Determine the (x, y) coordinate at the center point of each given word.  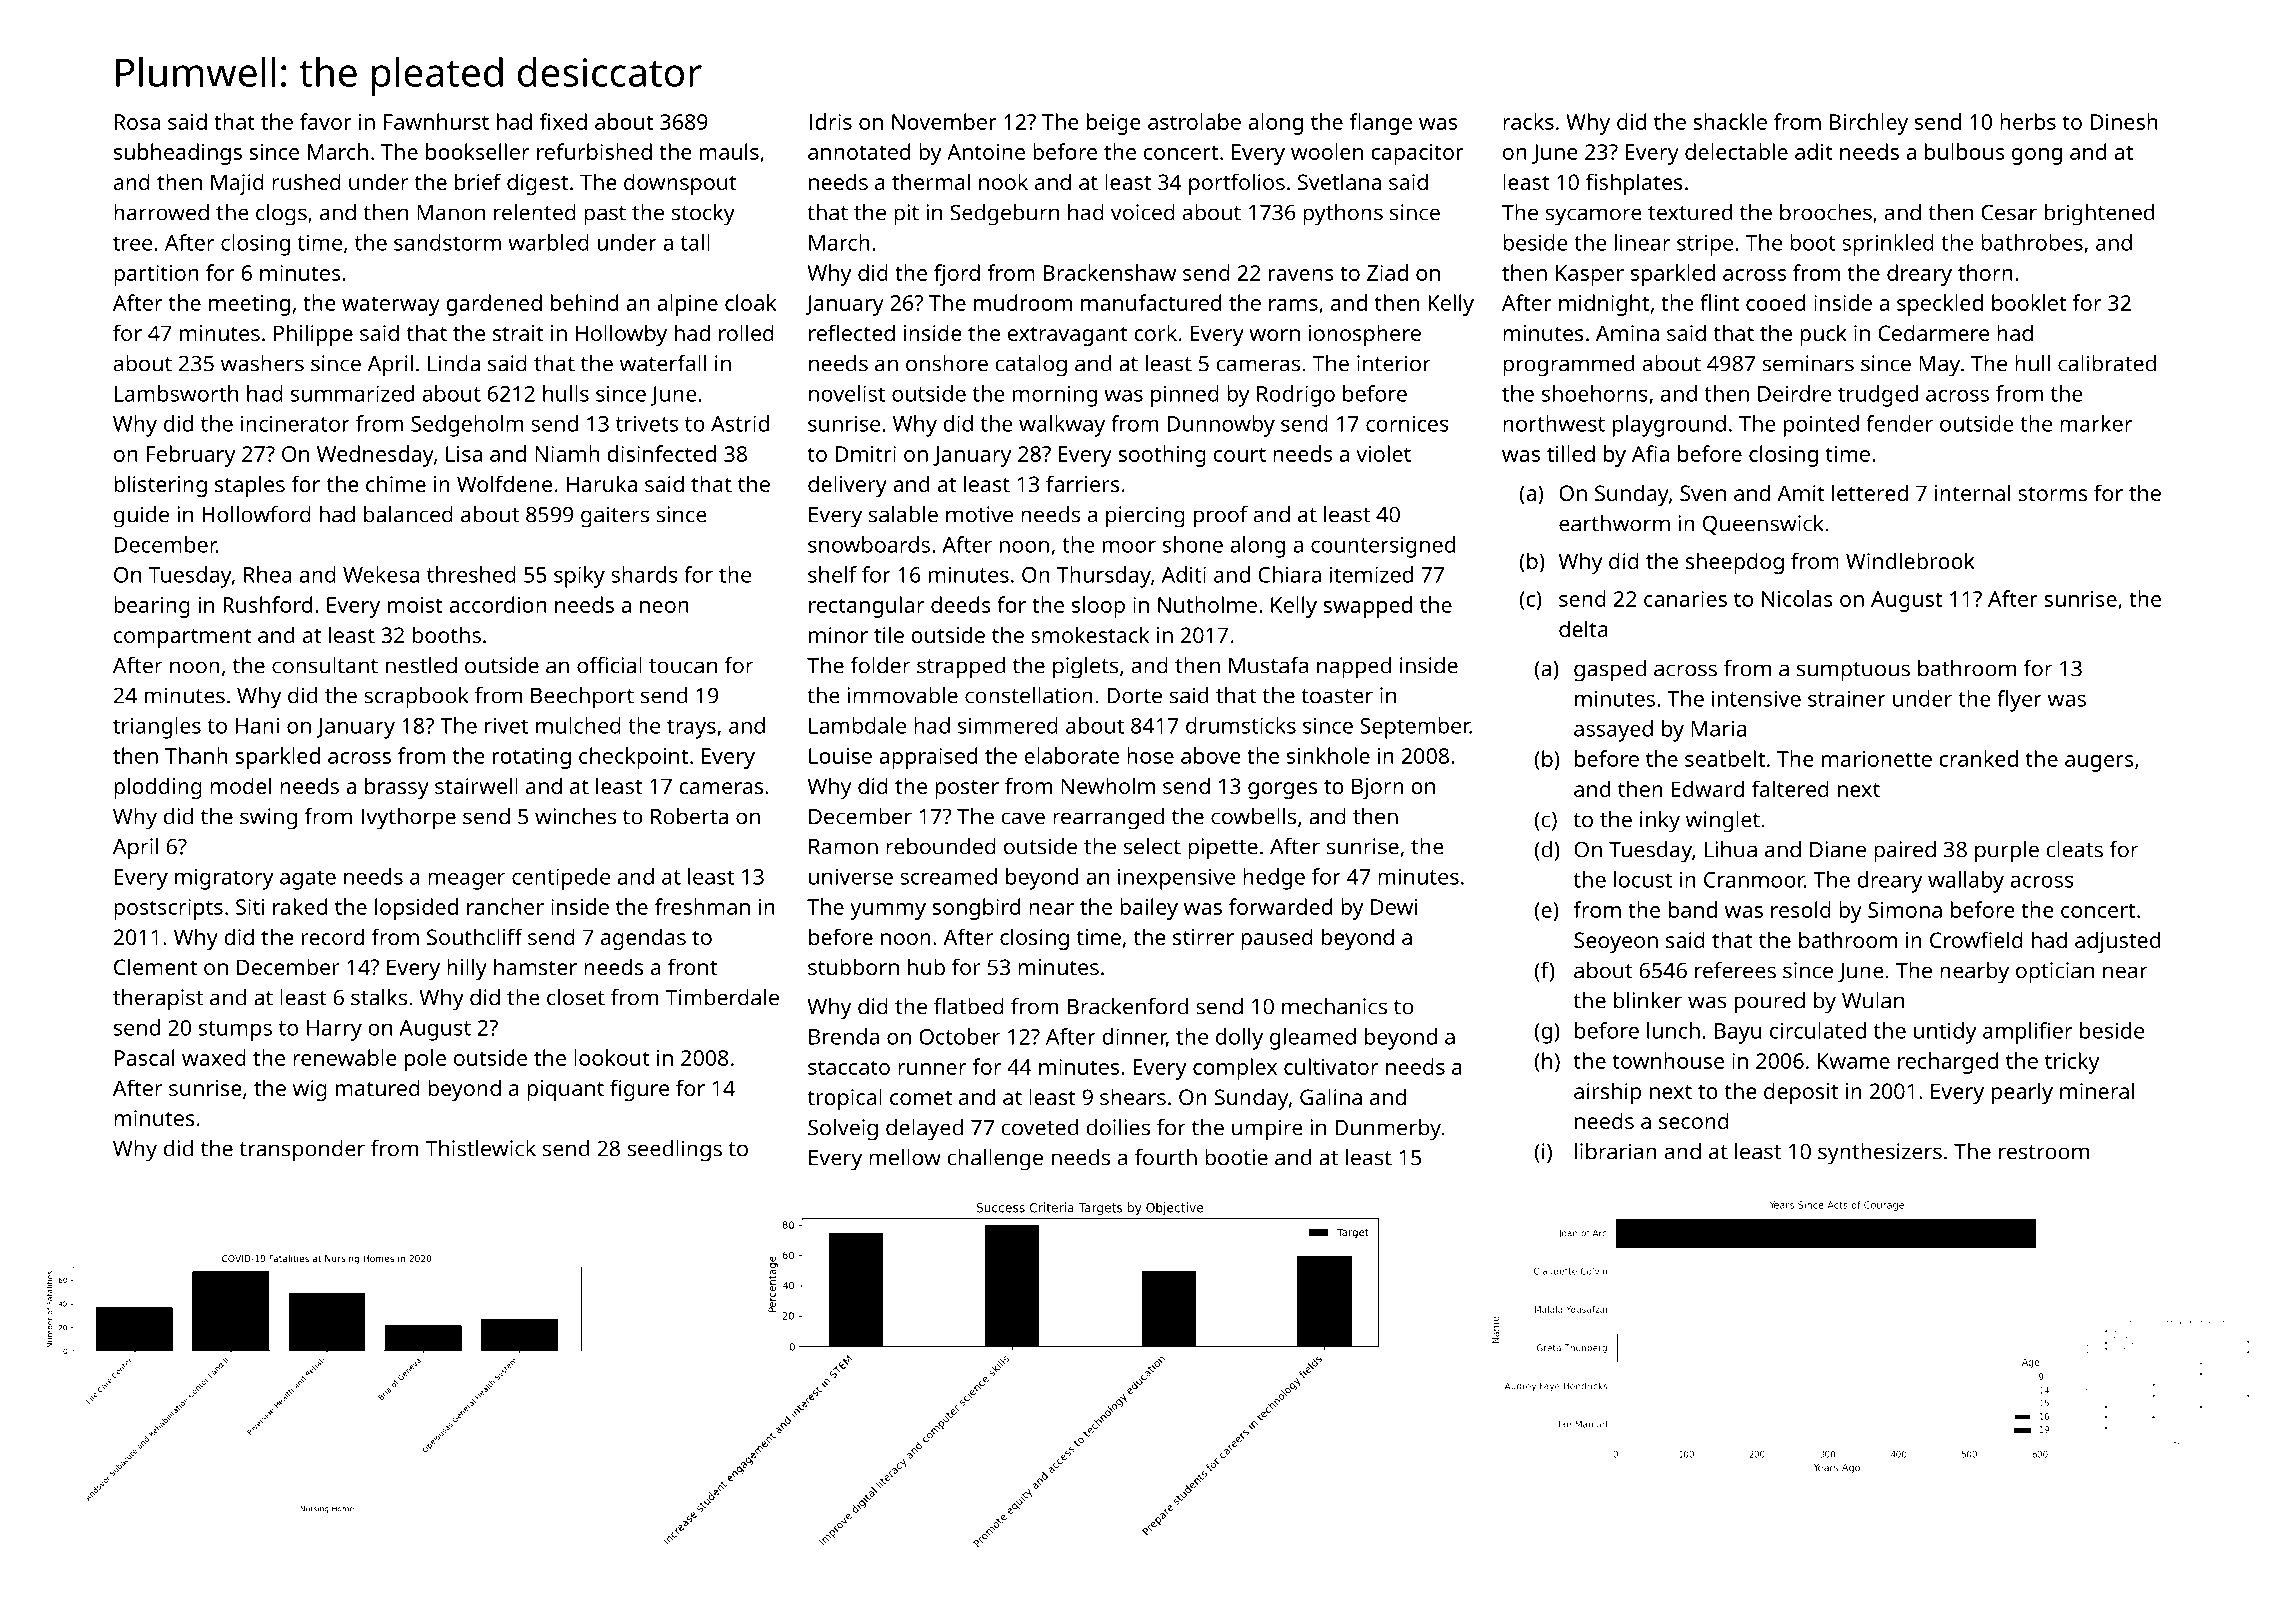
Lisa (464, 454)
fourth (1166, 1157)
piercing (1145, 517)
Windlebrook (1910, 560)
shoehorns (1595, 393)
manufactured (1151, 302)
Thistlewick (480, 1148)
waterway (391, 306)
